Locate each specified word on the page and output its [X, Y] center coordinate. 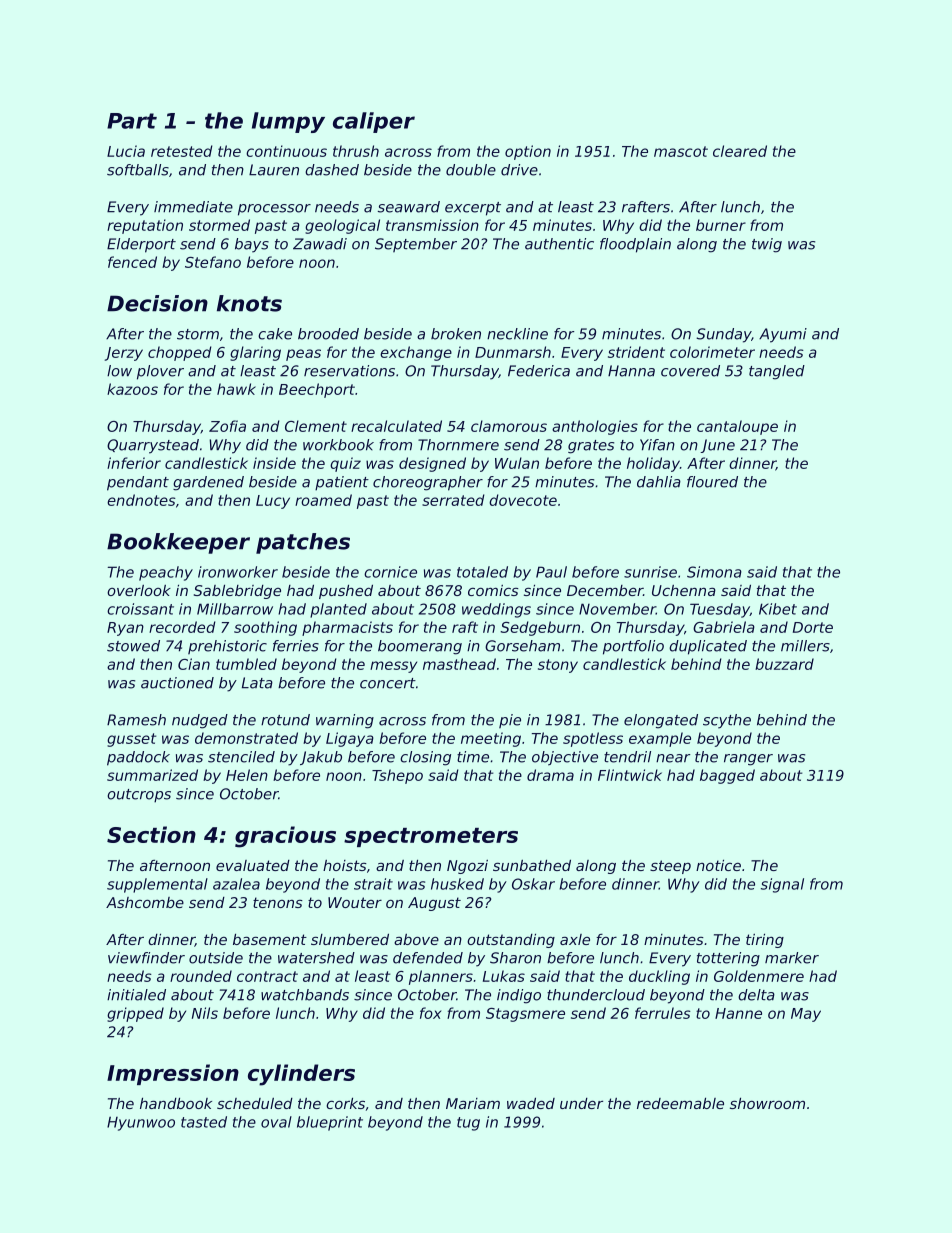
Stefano [213, 262]
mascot [681, 151]
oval [276, 1122]
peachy [166, 573]
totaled [482, 572]
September [416, 245]
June [717, 446]
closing [425, 758]
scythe [727, 721]
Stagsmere [525, 1015]
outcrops [139, 796]
